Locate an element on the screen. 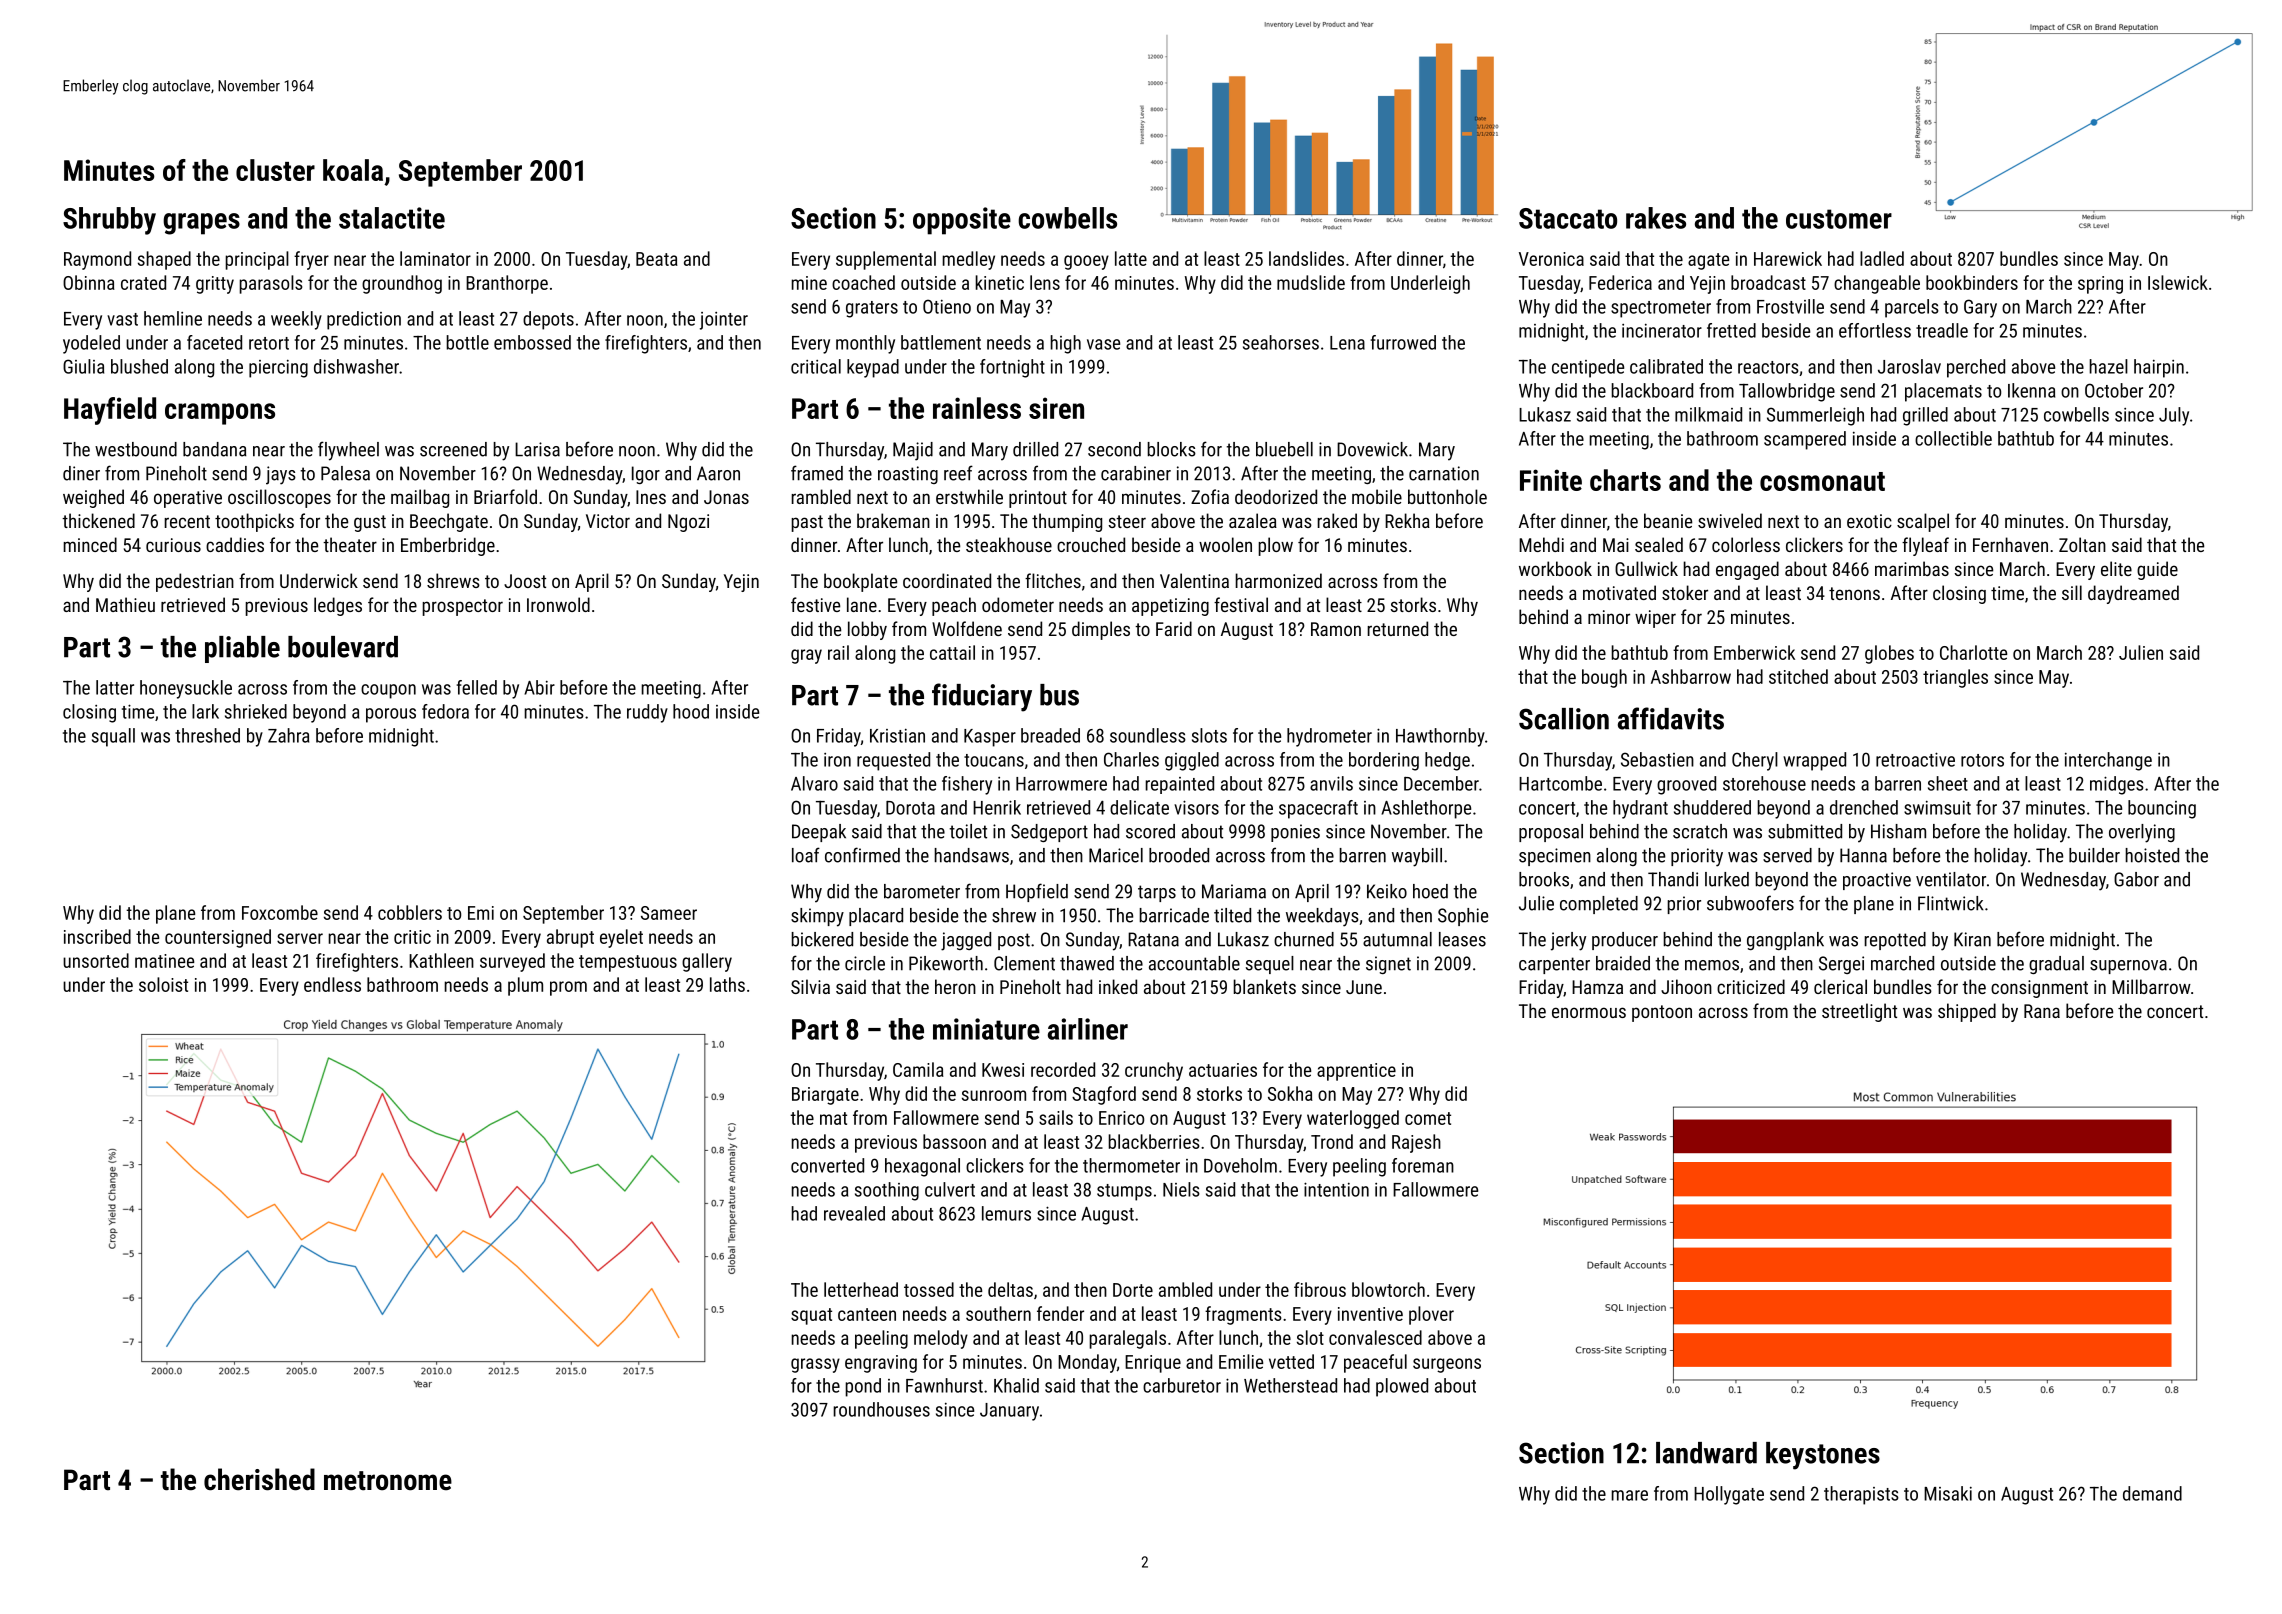  inscribed is located at coordinates (97, 936).
